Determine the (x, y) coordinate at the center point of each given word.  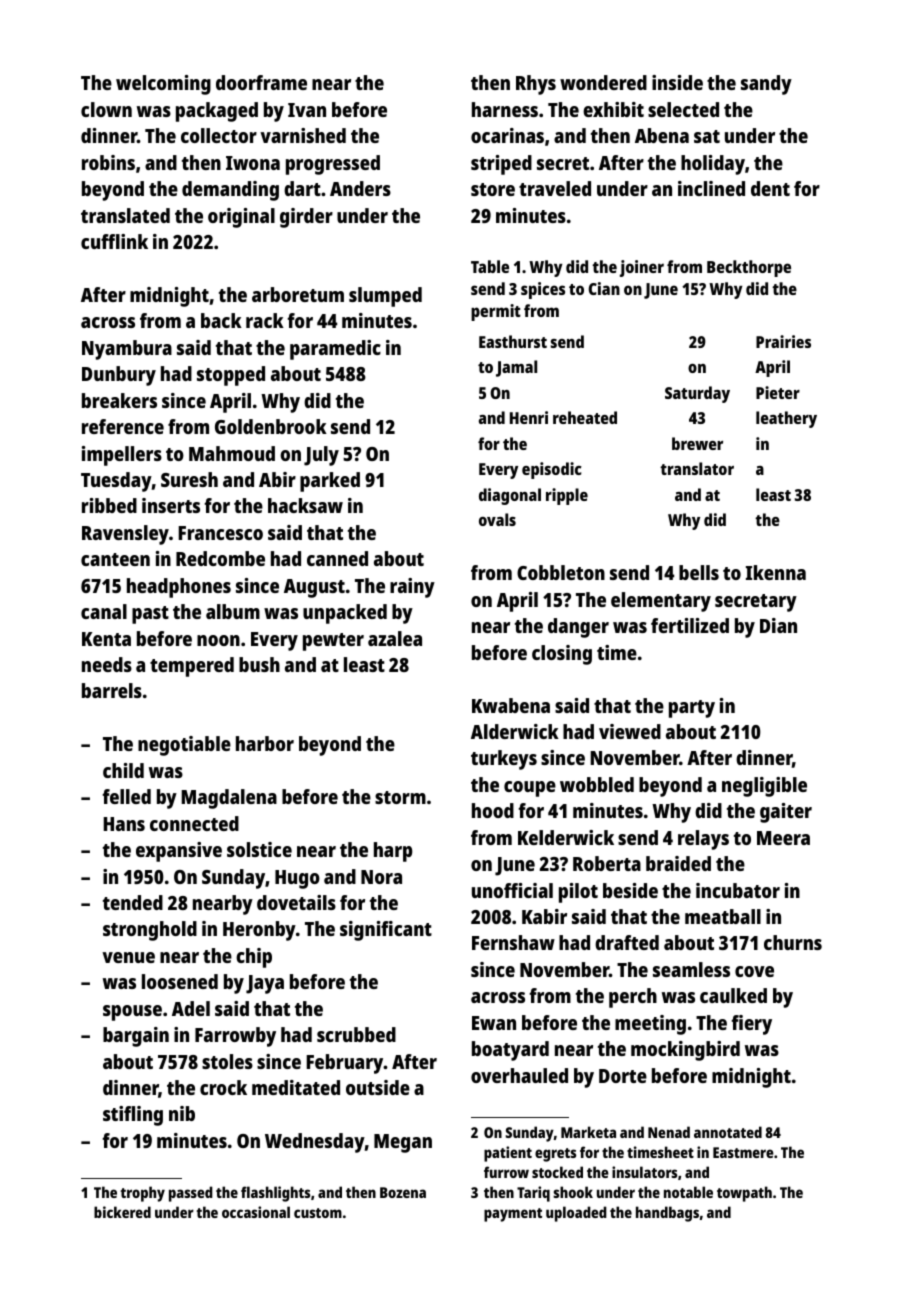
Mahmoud (232, 453)
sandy (766, 85)
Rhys (536, 85)
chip (254, 958)
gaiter (786, 813)
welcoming (163, 85)
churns (793, 942)
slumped (385, 297)
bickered (122, 1212)
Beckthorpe (749, 268)
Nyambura (127, 350)
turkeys (504, 760)
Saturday (697, 394)
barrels (112, 690)
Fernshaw (513, 942)
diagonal (510, 496)
